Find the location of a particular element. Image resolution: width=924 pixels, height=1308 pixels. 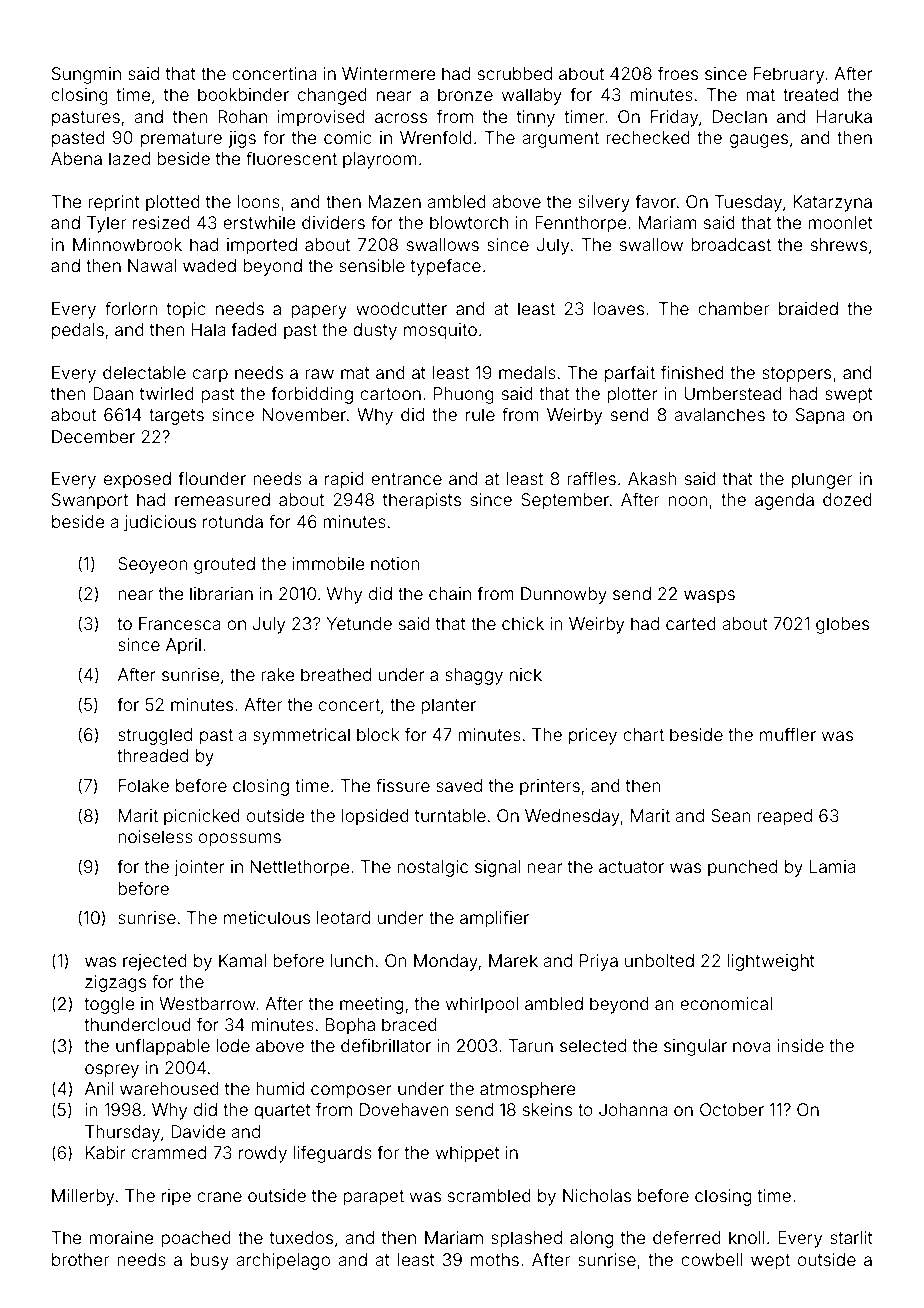

rejected is located at coordinates (155, 962).
